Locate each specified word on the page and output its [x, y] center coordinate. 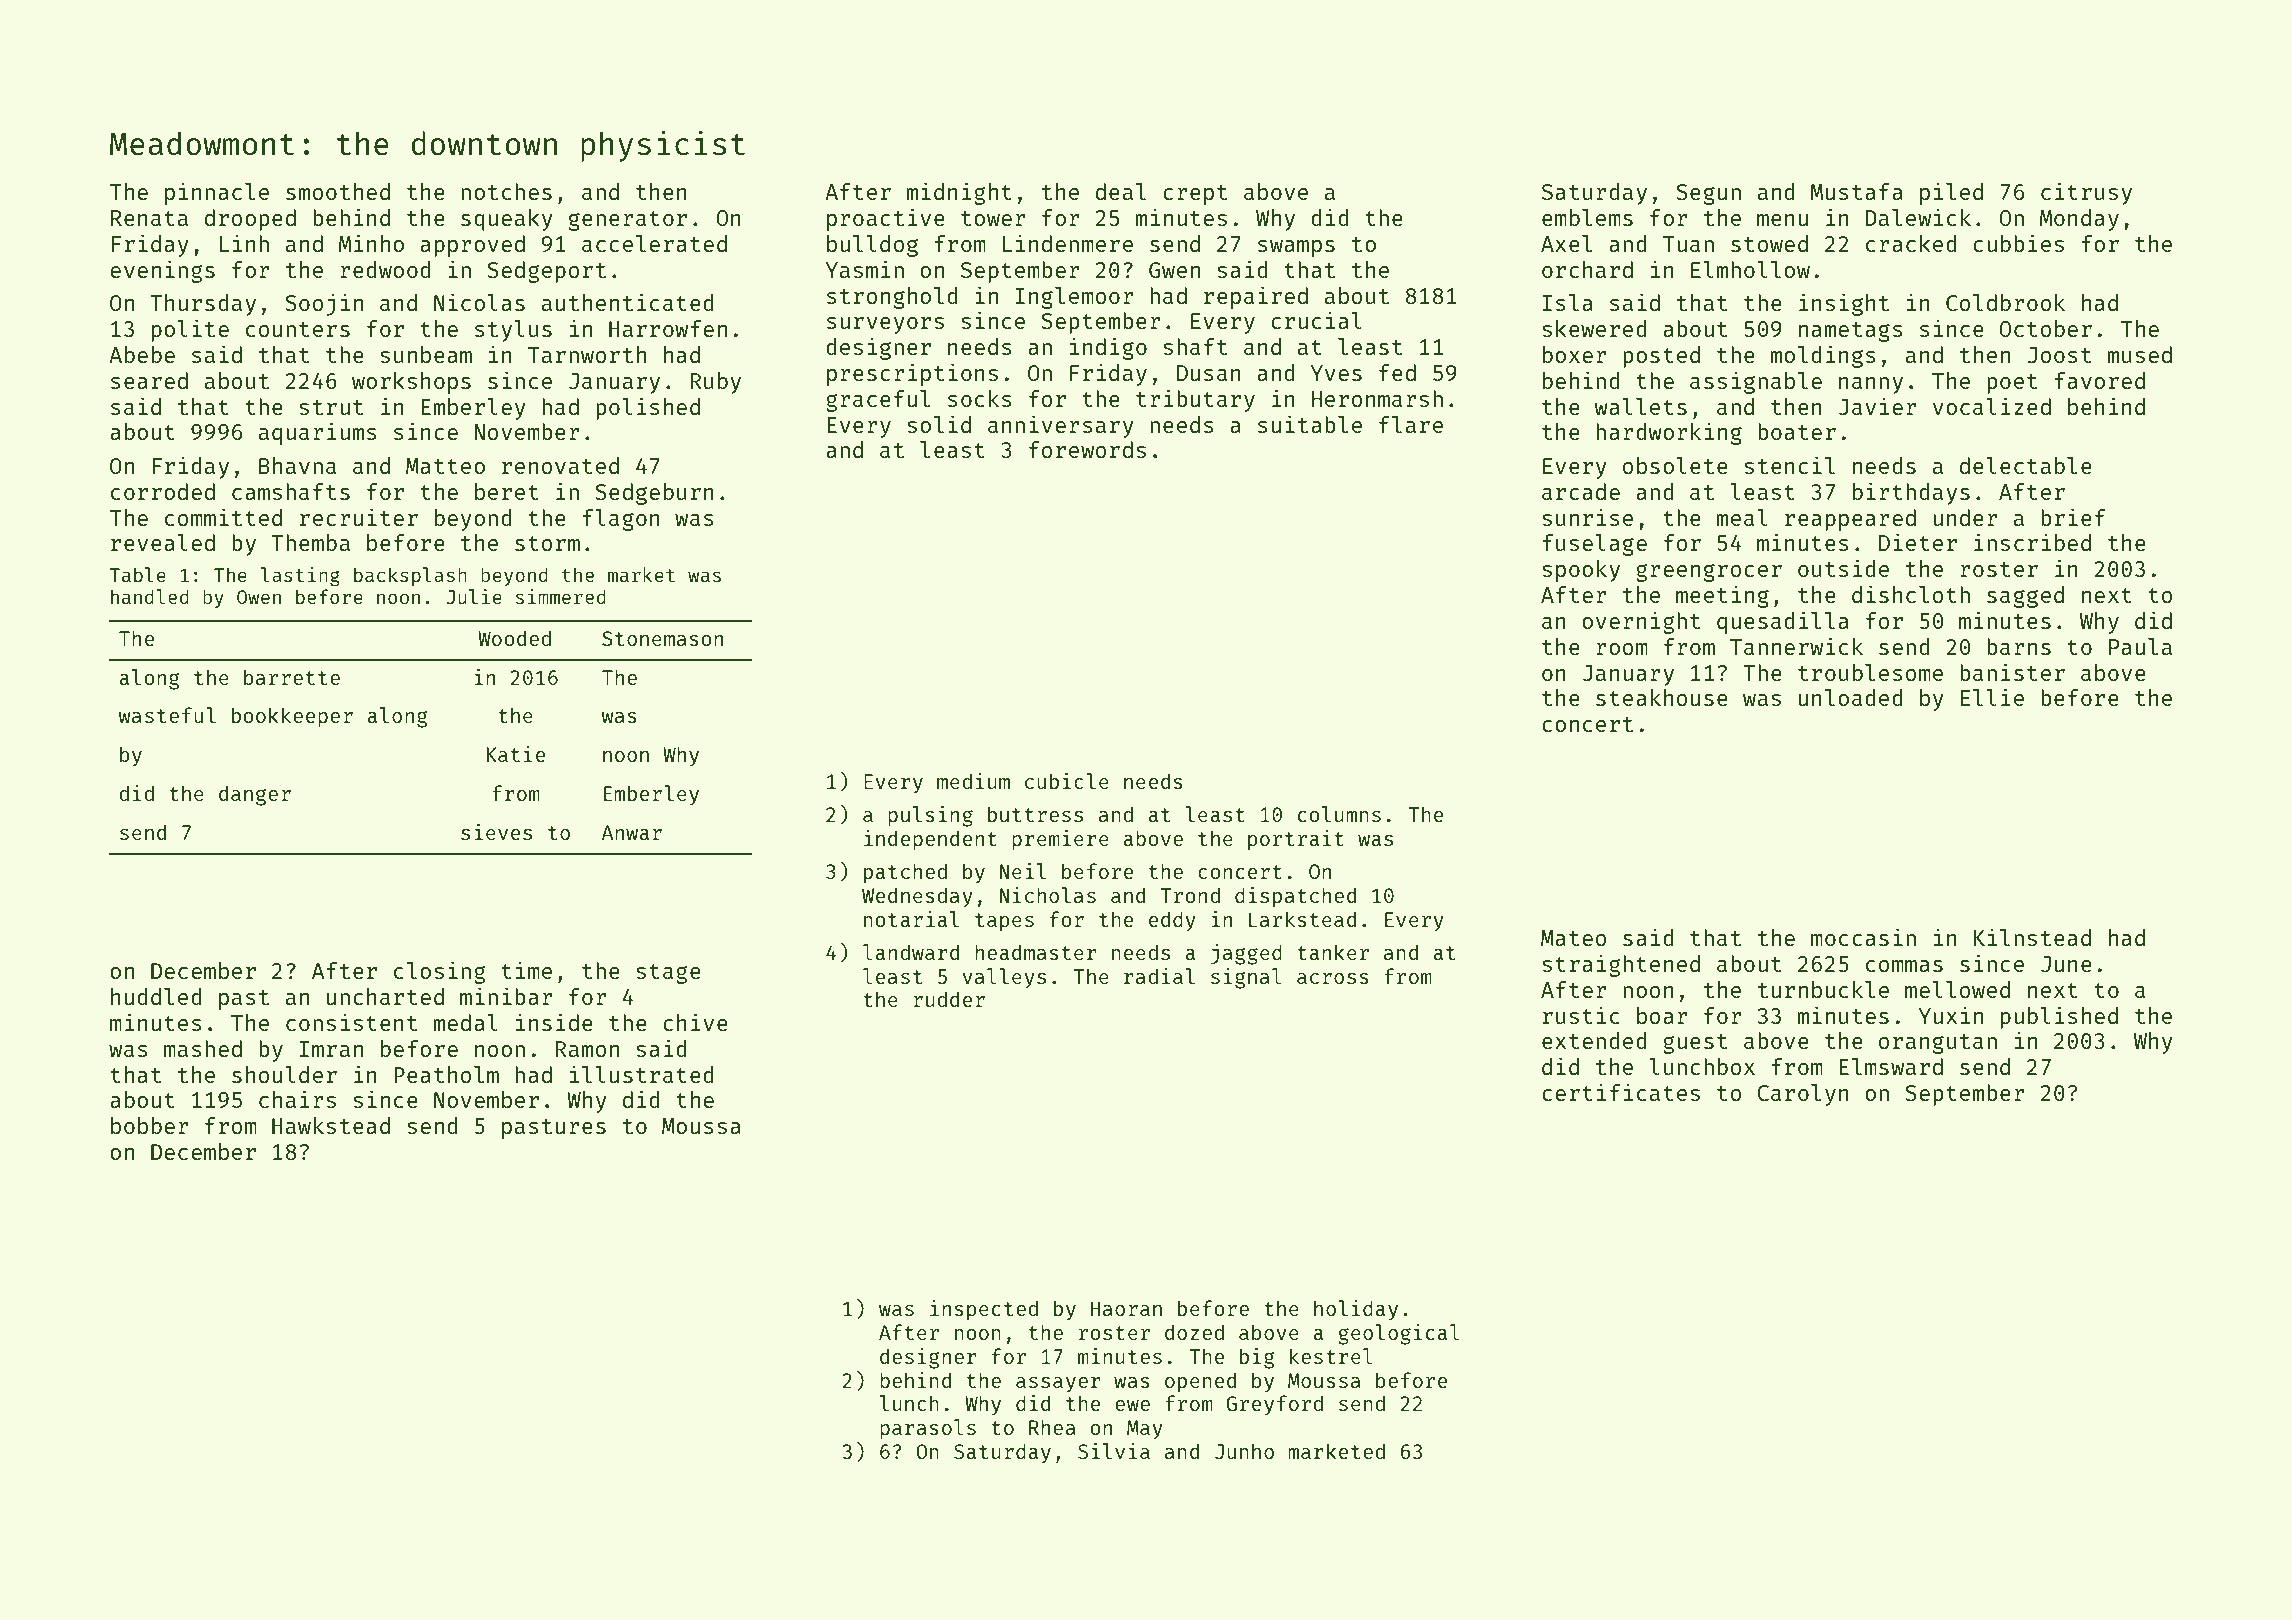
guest [1695, 1044]
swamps [1296, 248]
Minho [371, 243]
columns [1339, 814]
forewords [1087, 449]
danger [255, 795]
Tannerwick [1796, 646]
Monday [2079, 220]
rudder [949, 999]
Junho [1244, 1451]
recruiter [359, 517]
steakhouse [1662, 697]
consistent [351, 1022]
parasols [928, 1429]
